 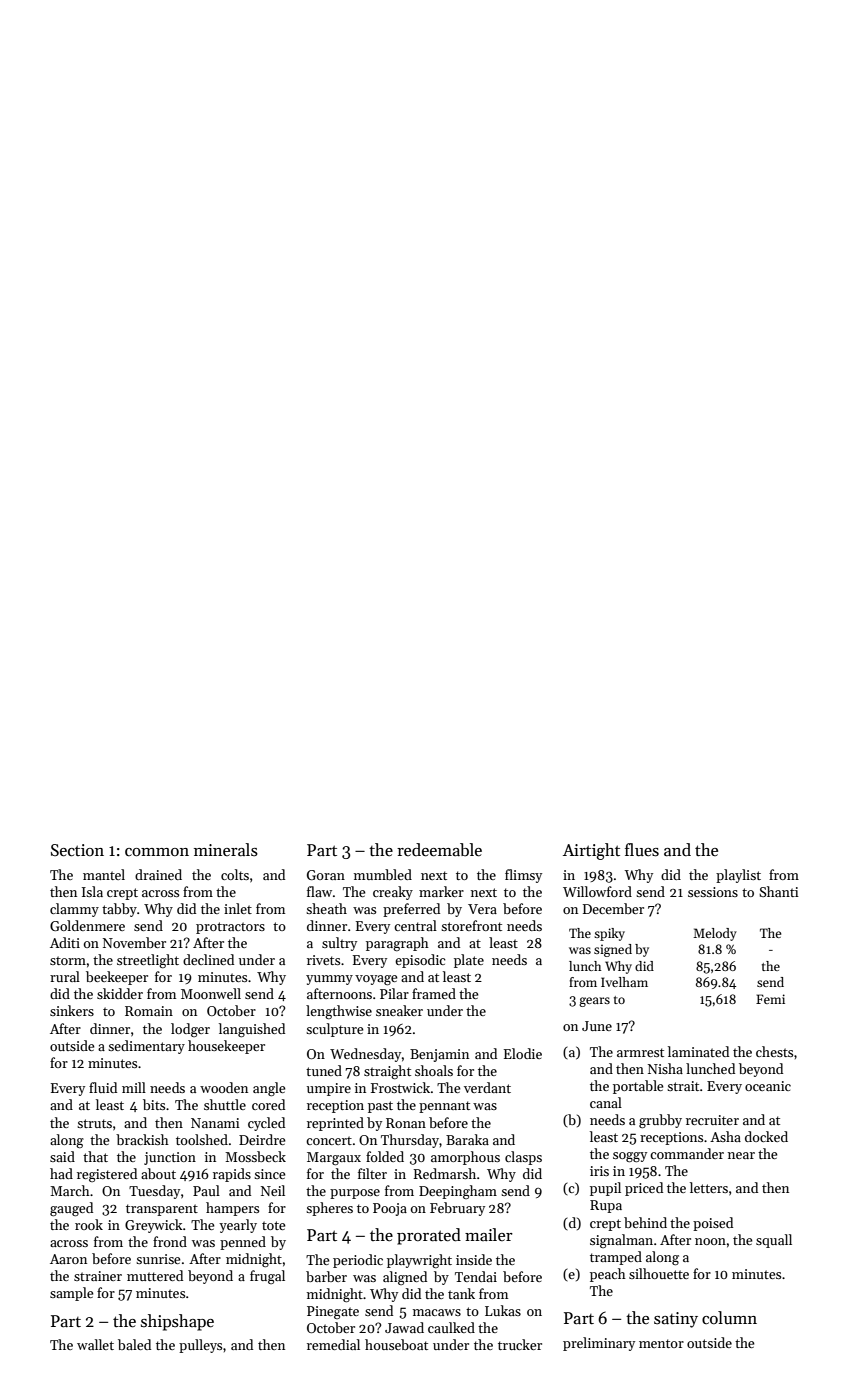 I want to click on storefront, so click(x=471, y=925).
